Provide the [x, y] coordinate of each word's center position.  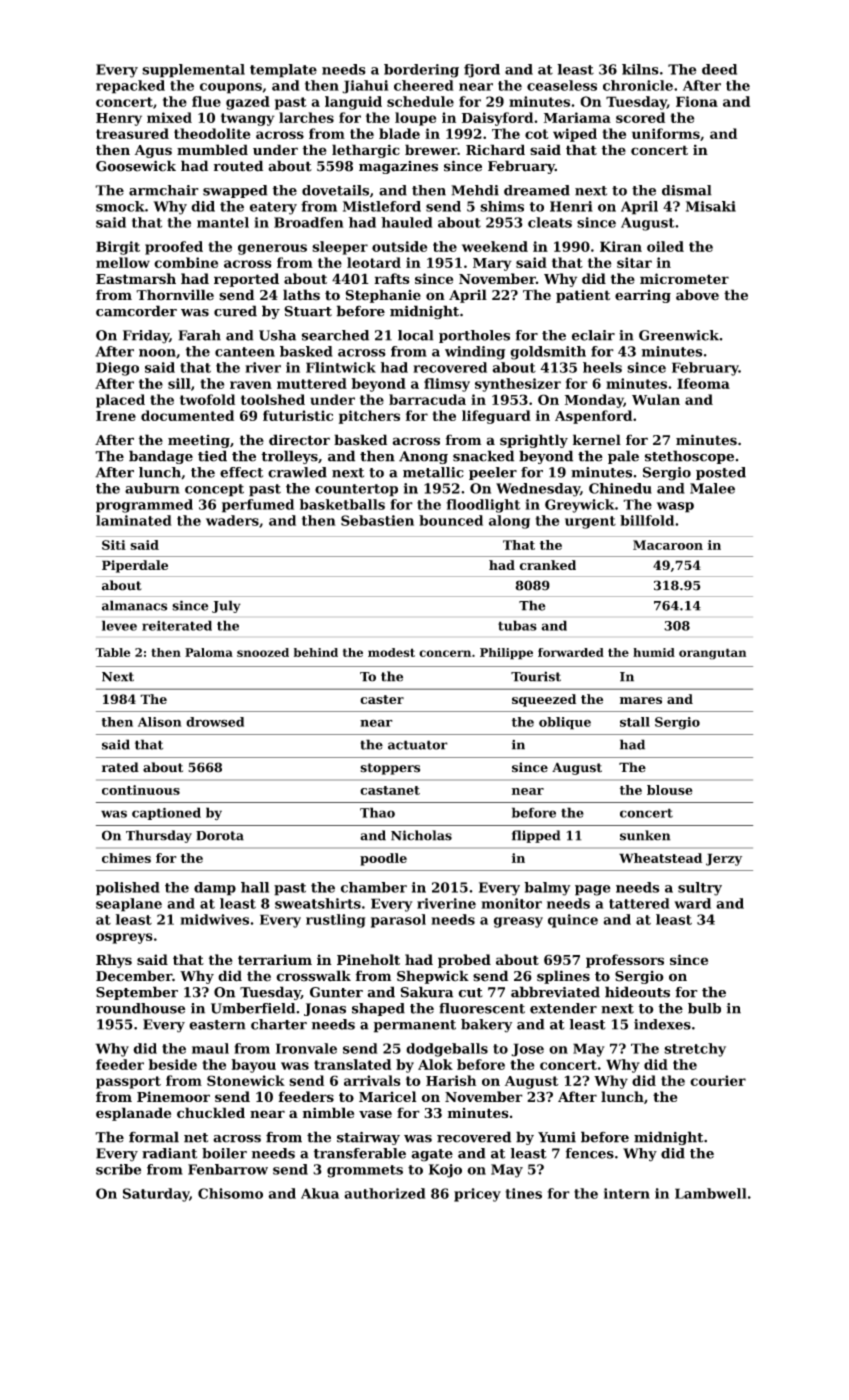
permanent [415, 1026]
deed [719, 69]
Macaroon [668, 545]
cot [537, 134]
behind [316, 652]
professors [625, 961]
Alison [160, 722]
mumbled [212, 149]
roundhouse [140, 1008]
